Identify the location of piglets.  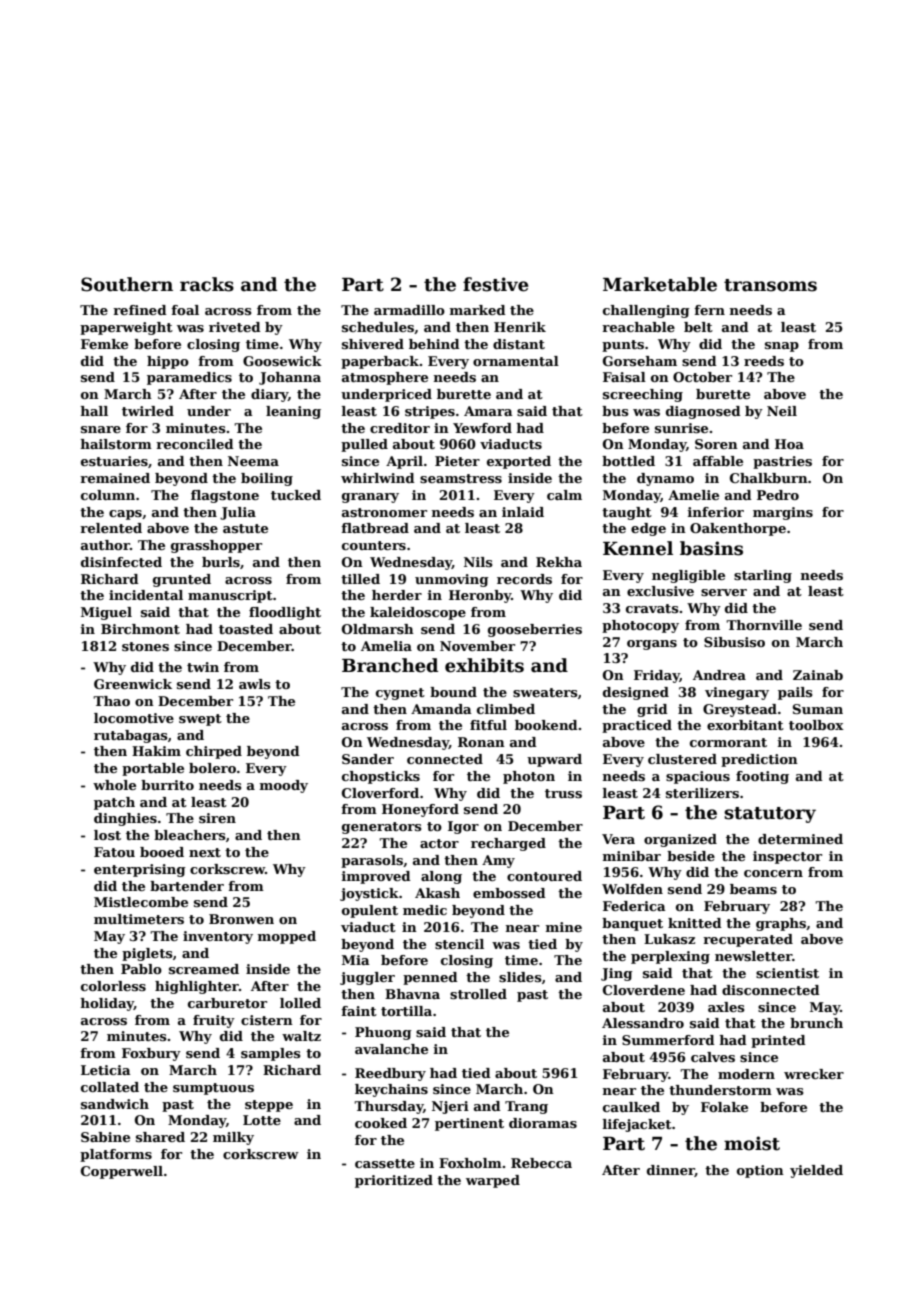
(147, 954).
